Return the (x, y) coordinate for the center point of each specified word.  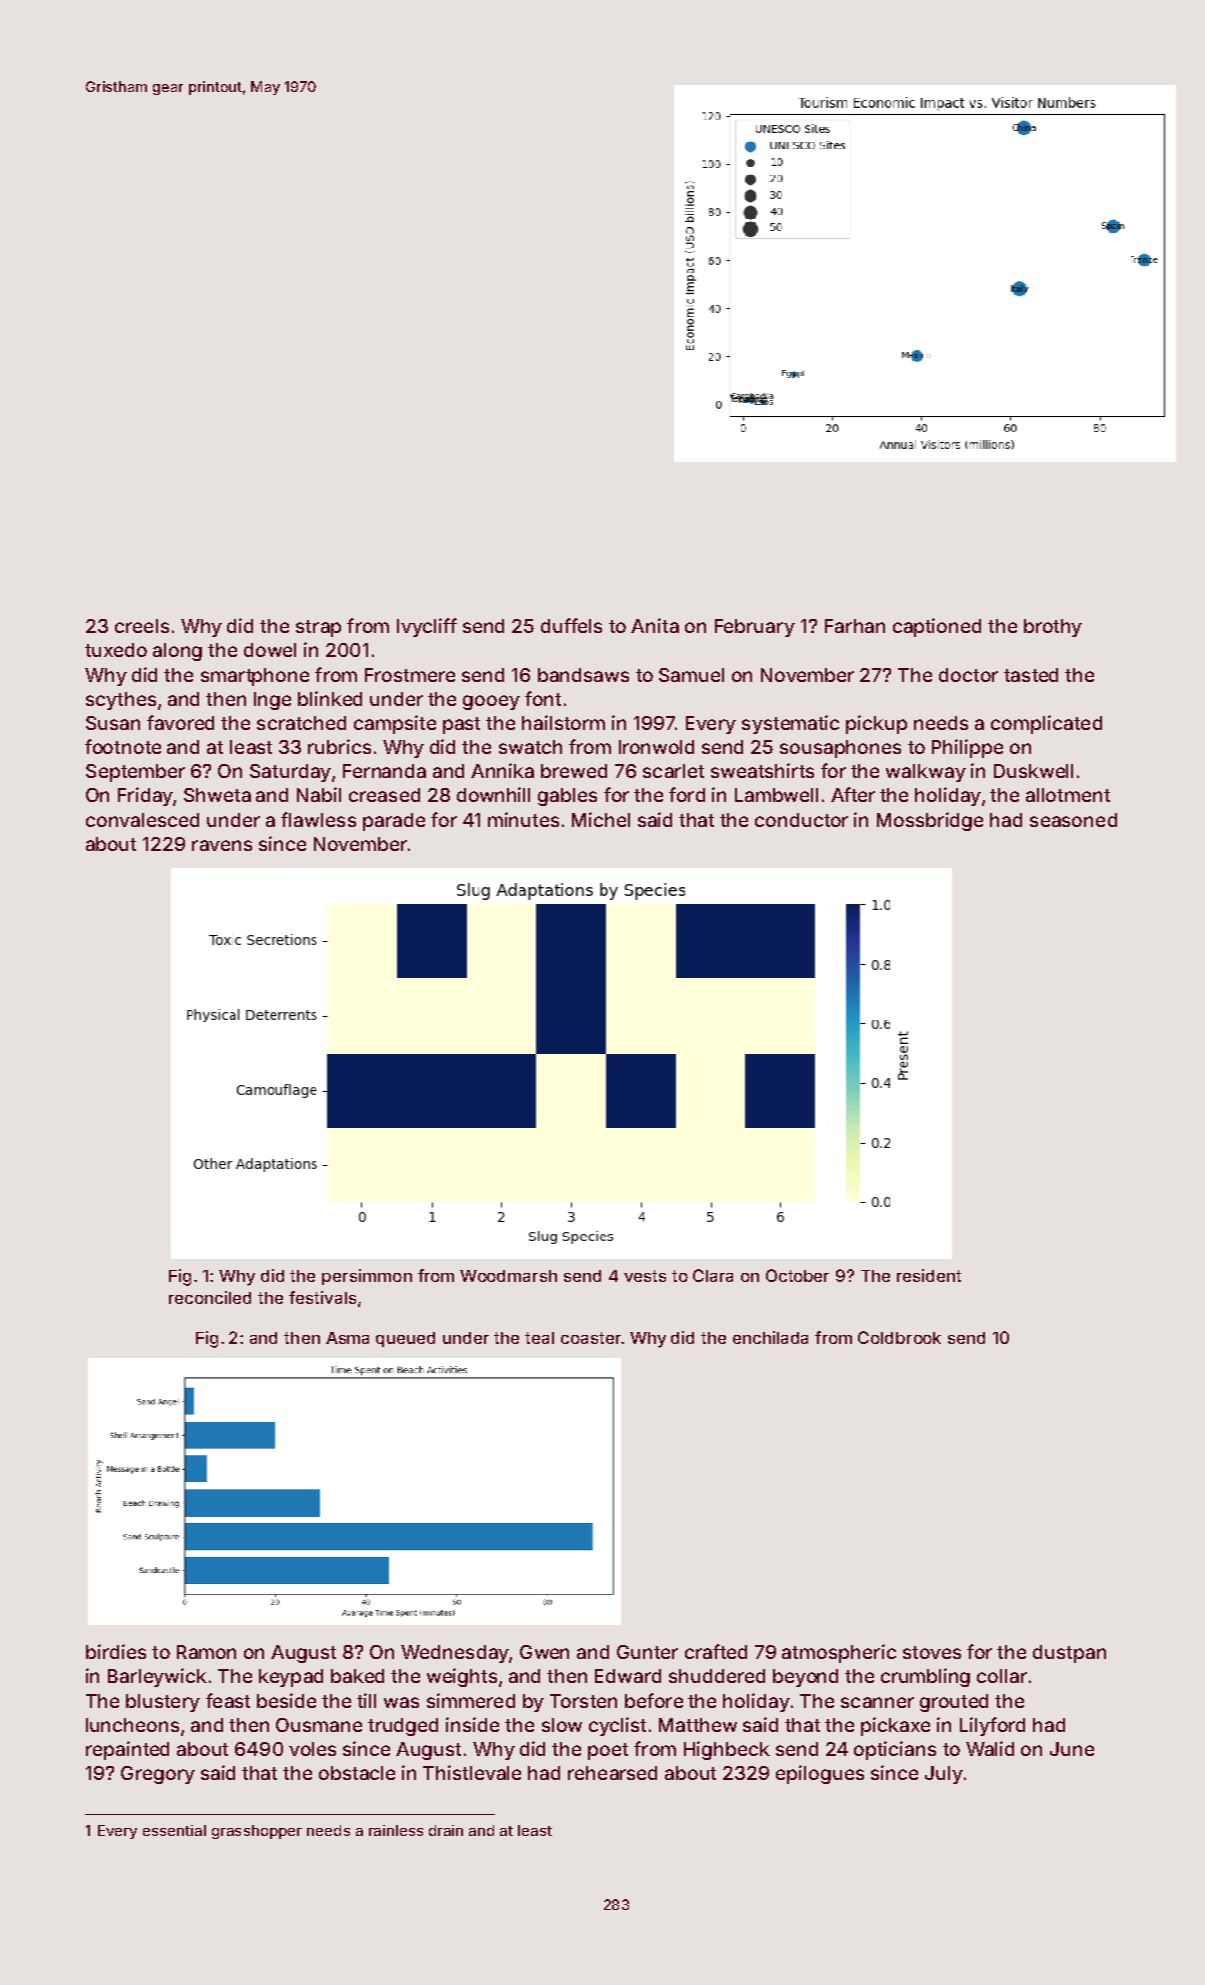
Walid (990, 1748)
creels (142, 626)
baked (357, 1676)
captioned (937, 627)
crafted (716, 1651)
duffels (571, 625)
